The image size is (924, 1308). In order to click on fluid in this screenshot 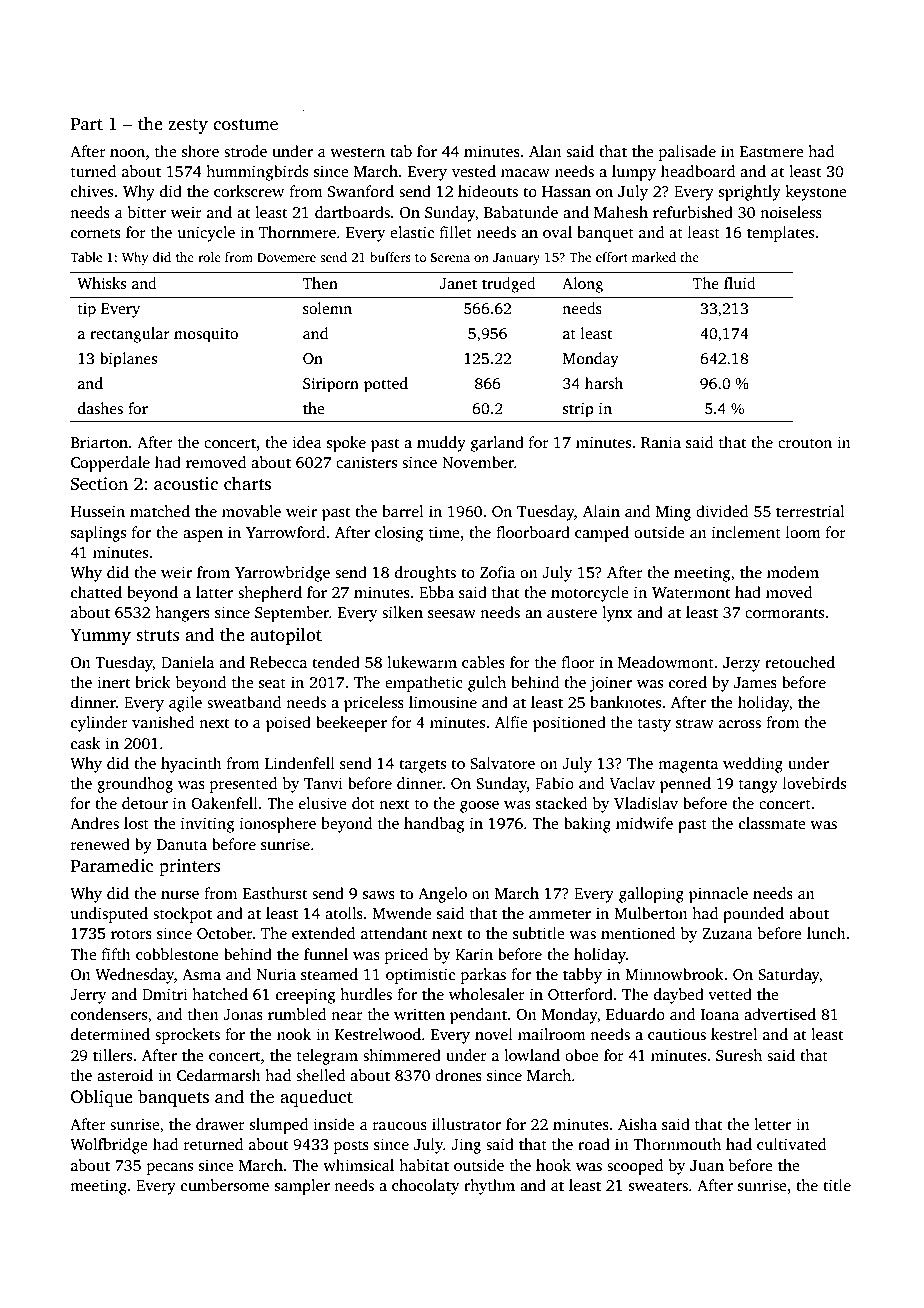, I will do `click(740, 283)`.
